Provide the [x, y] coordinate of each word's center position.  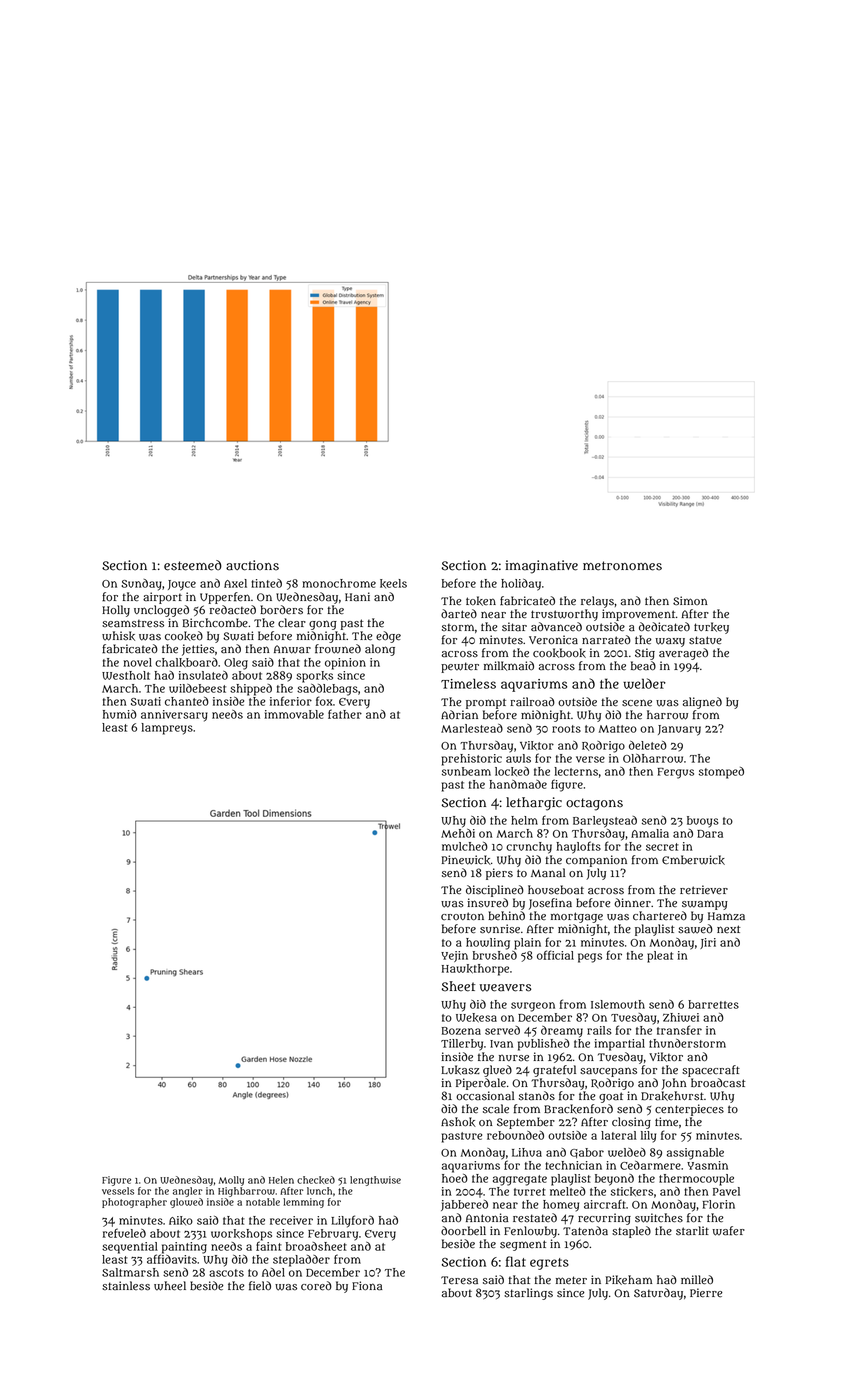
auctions [252, 565]
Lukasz [460, 1070]
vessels [118, 1191]
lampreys [167, 729]
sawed [695, 929]
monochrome [339, 583]
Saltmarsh [130, 1272]
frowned [338, 649]
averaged [683, 654]
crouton [462, 916]
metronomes [622, 566]
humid [120, 714]
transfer [679, 1030]
